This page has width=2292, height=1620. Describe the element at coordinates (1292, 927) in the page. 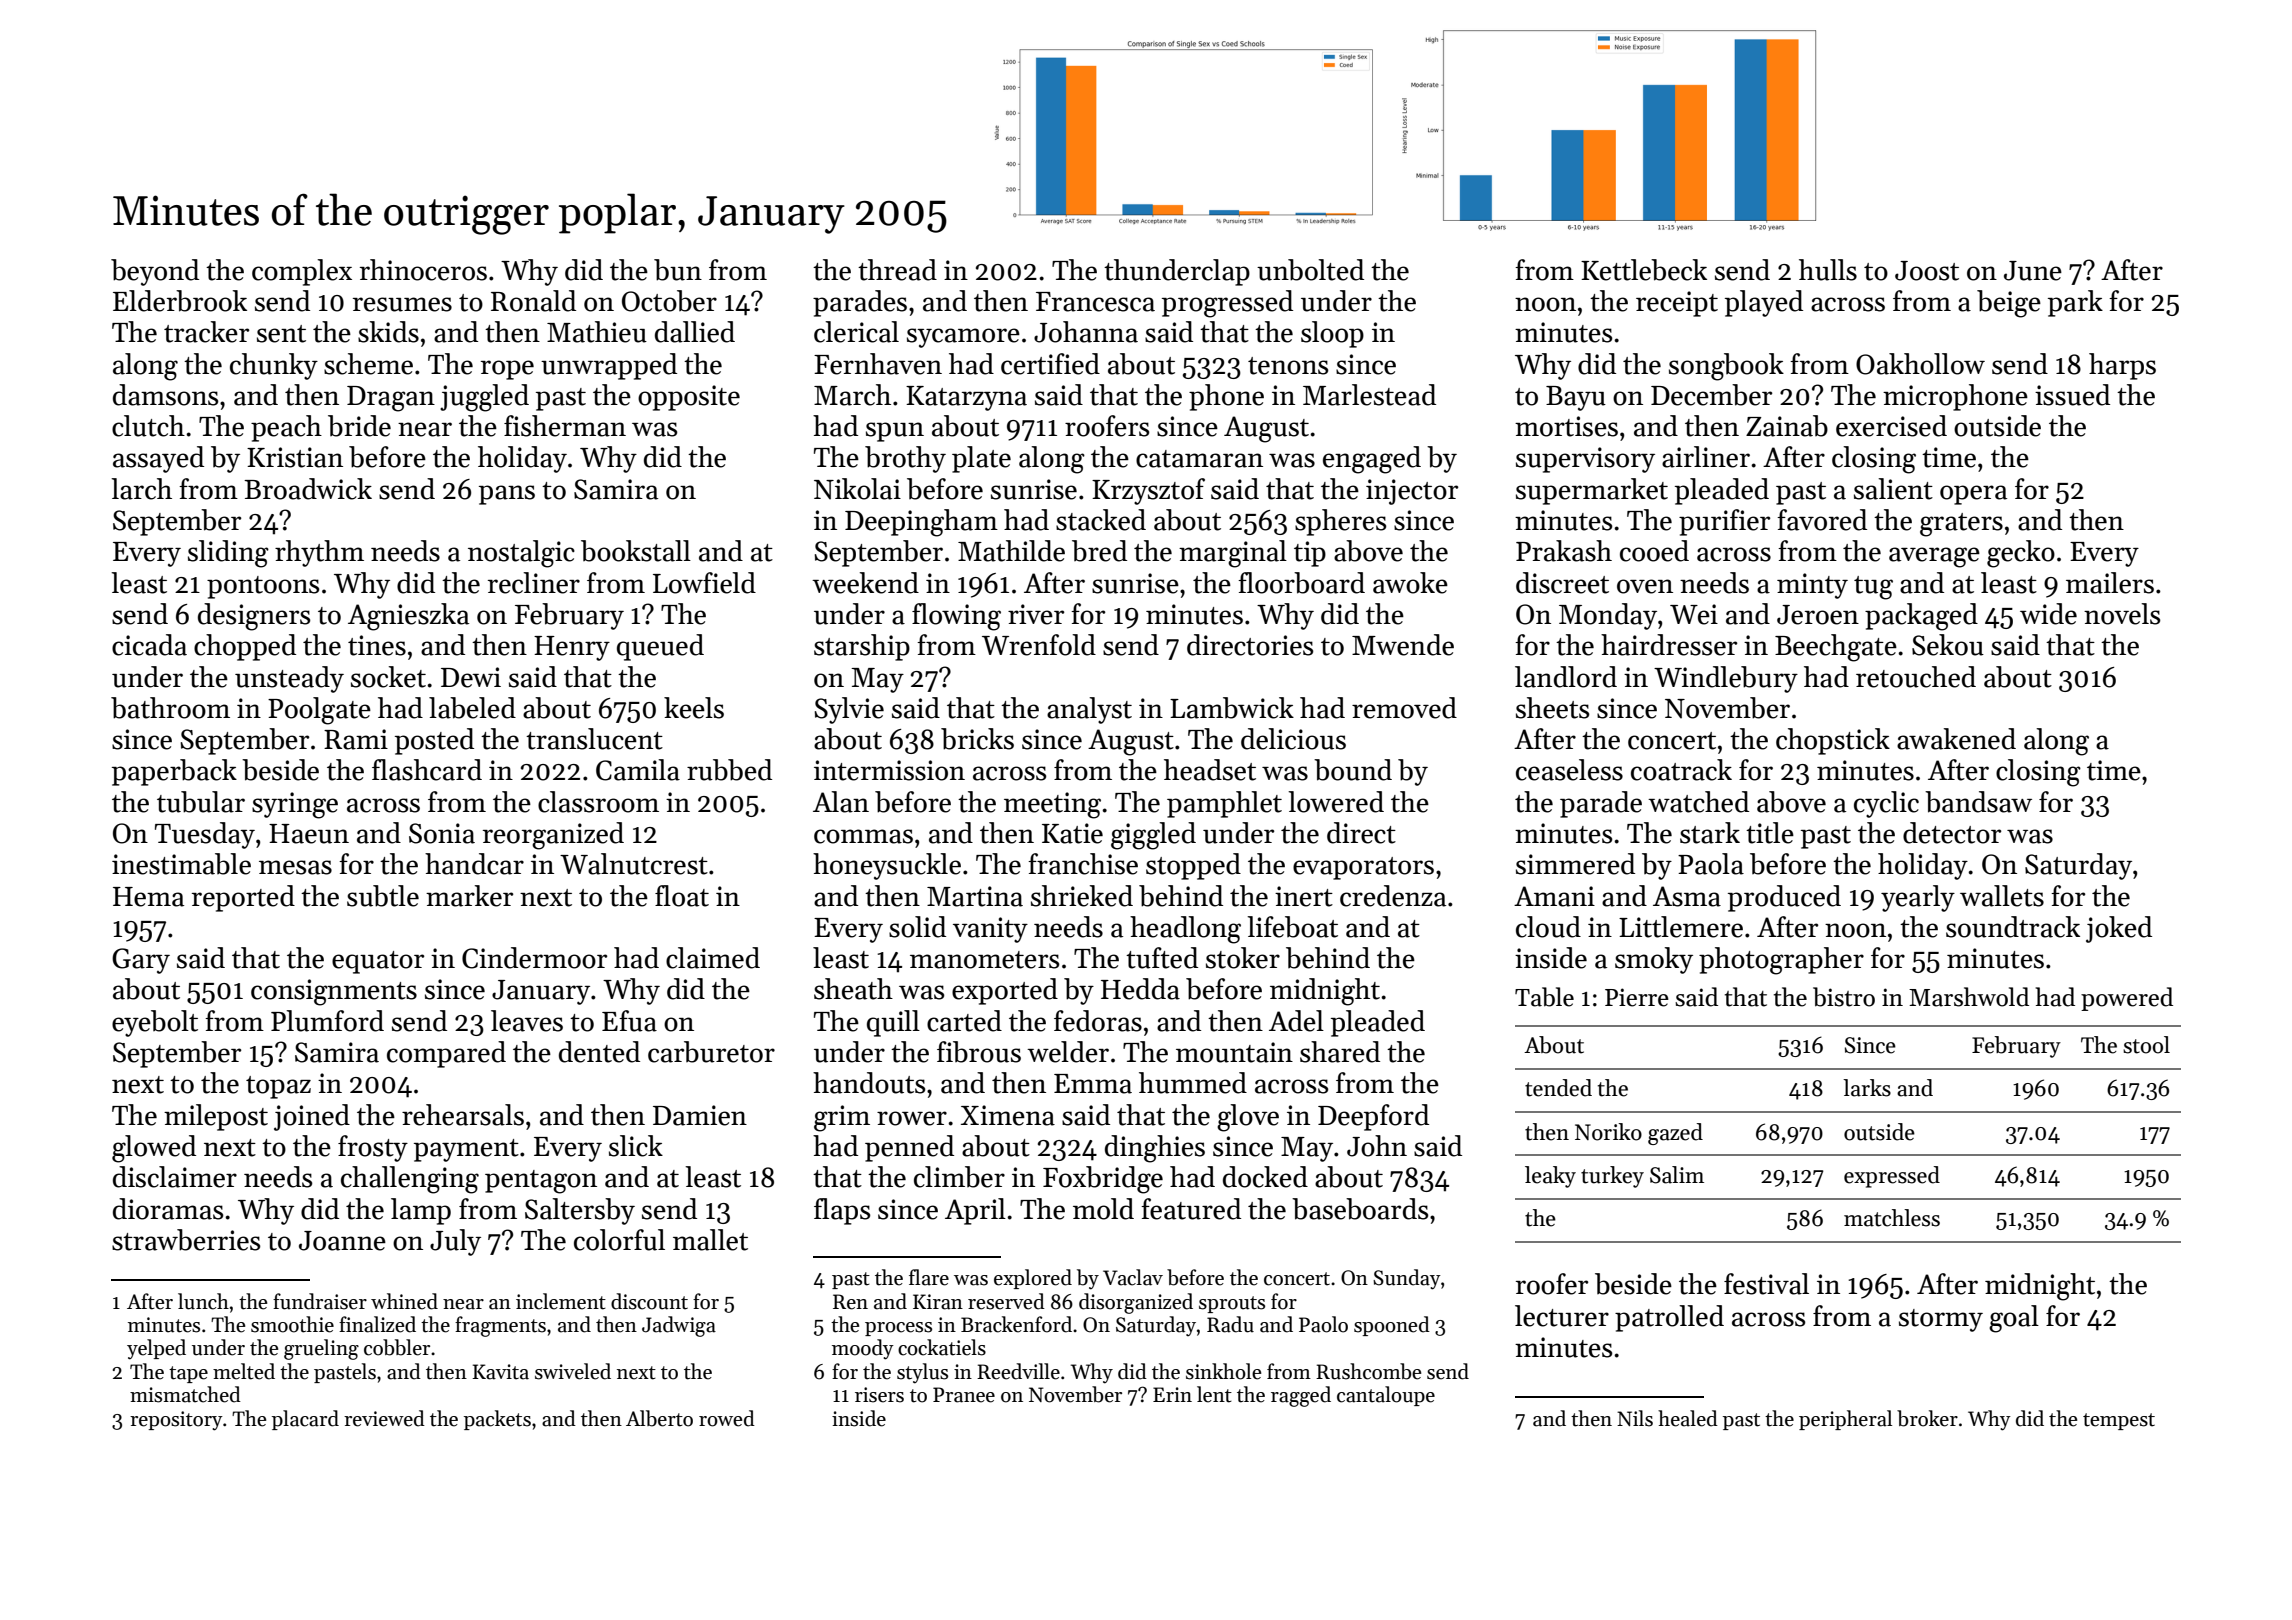

I see `lifeboat` at that location.
